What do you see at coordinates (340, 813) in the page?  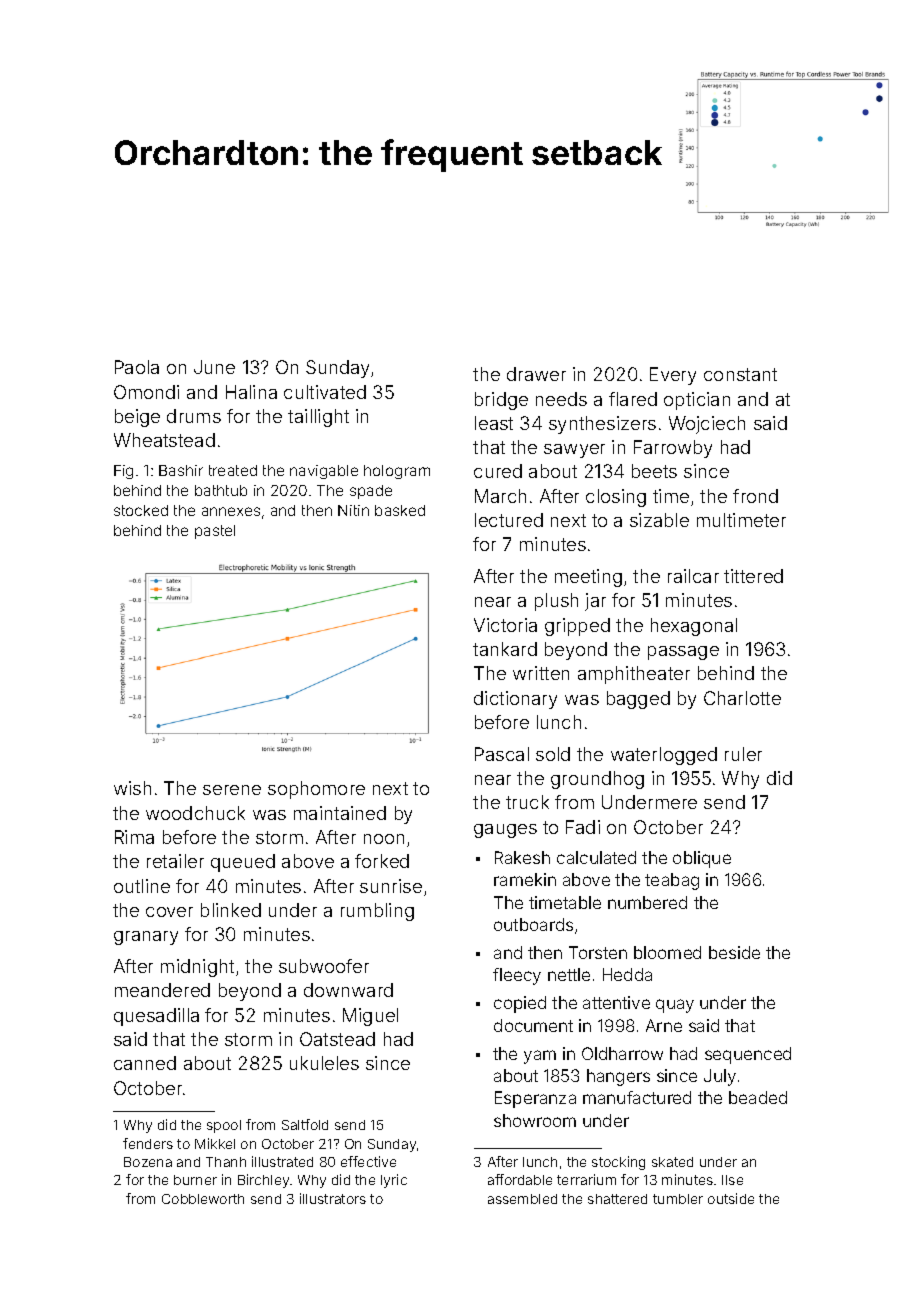 I see `maintained` at bounding box center [340, 813].
